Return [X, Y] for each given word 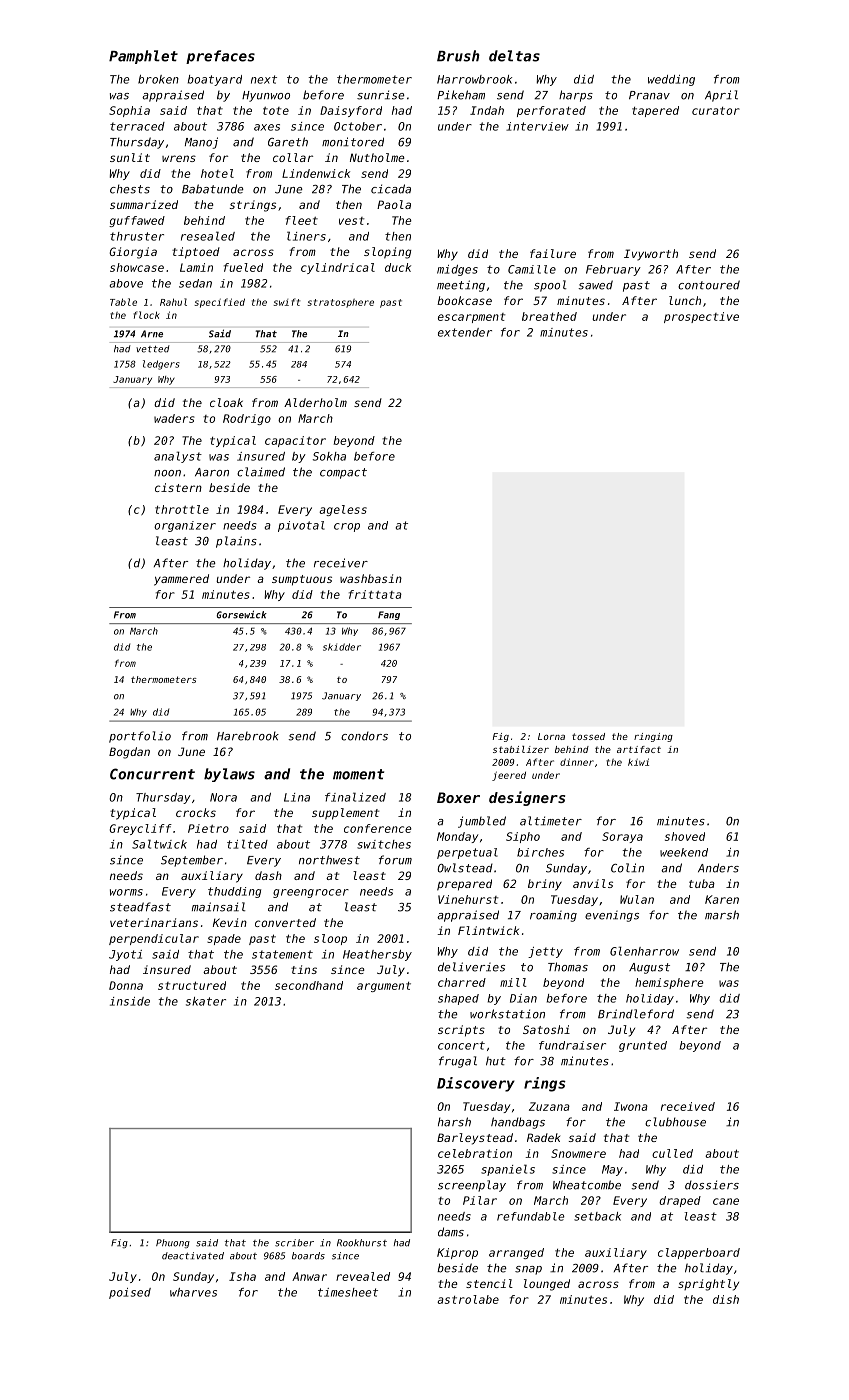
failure [553, 253]
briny [545, 885]
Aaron [212, 472]
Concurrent [152, 774]
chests [130, 189]
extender [465, 332]
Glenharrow [644, 951]
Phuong [173, 1243]
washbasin [371, 578]
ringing [653, 737]
